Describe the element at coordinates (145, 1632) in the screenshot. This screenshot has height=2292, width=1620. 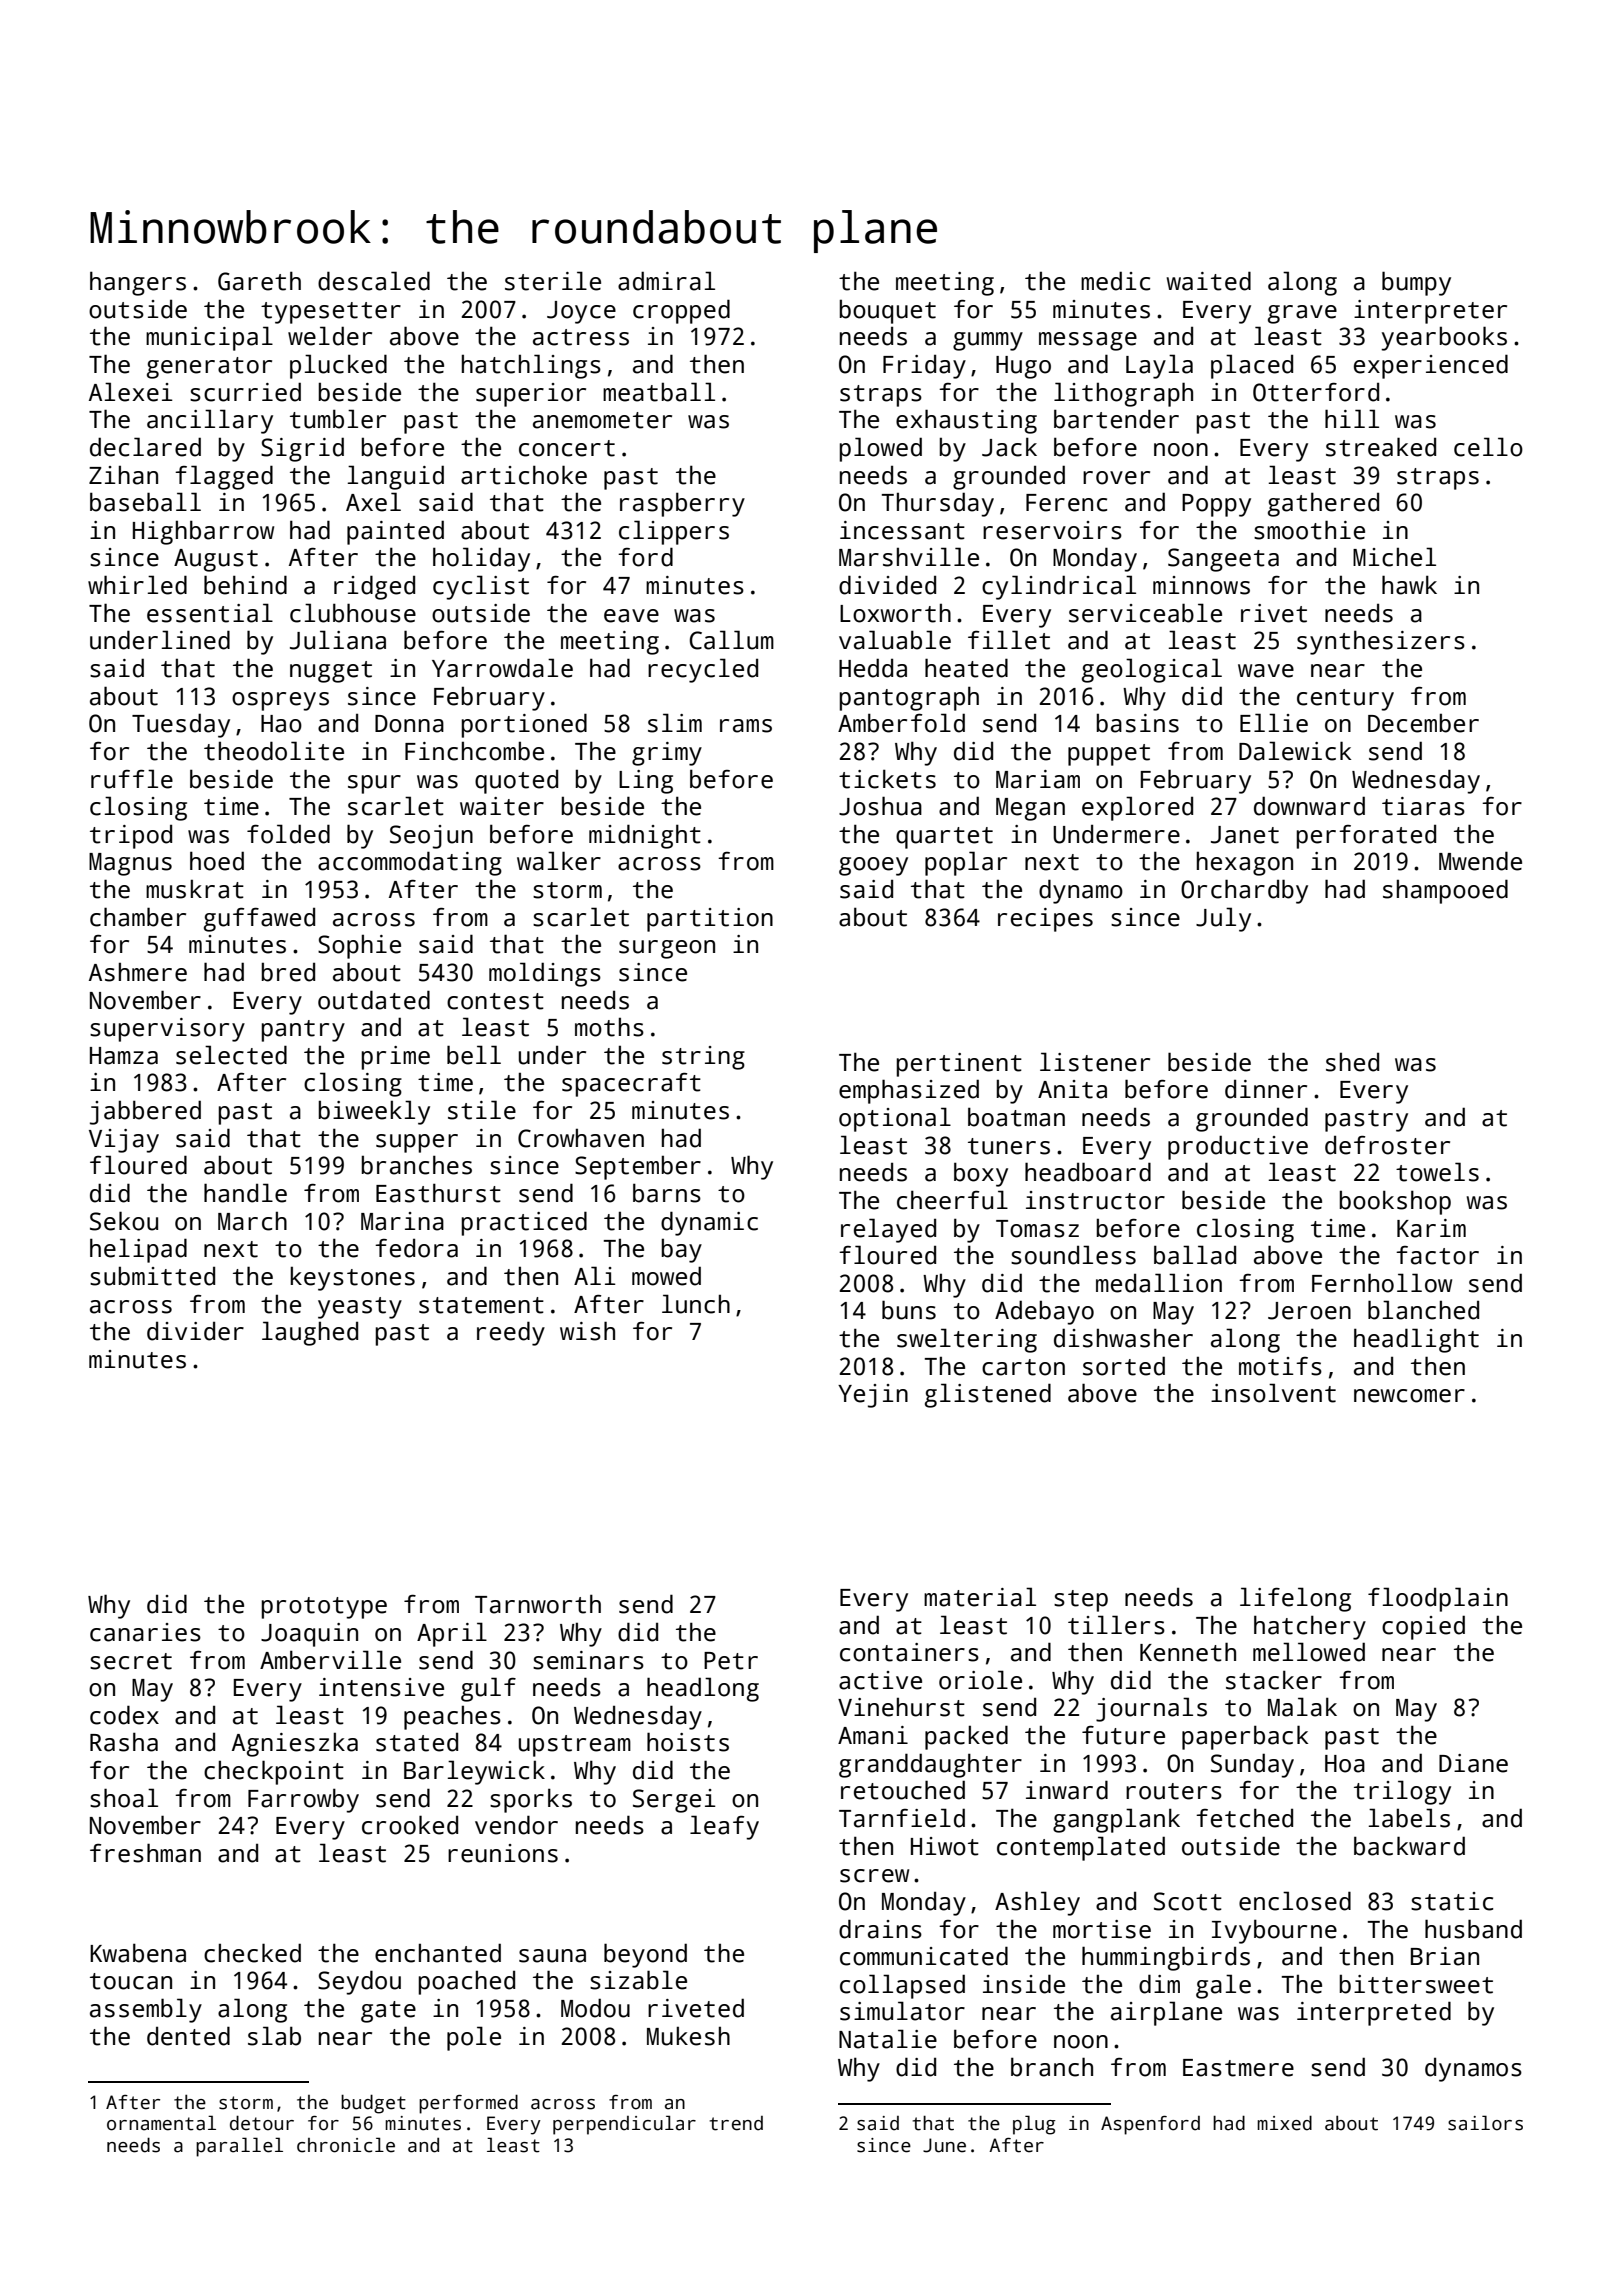
I see `canaries` at that location.
